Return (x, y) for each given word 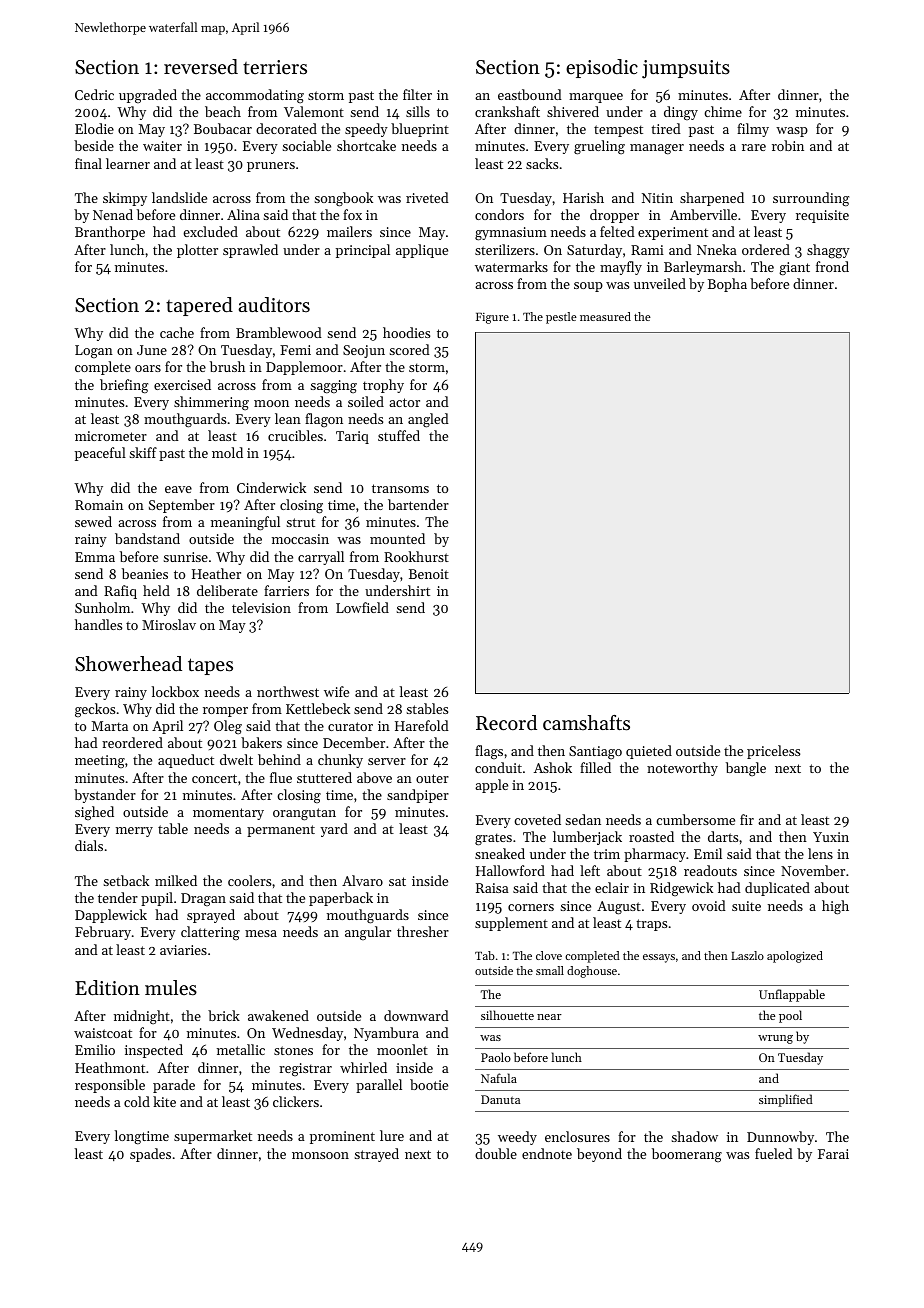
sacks (542, 163)
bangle (746, 769)
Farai (833, 1154)
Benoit (429, 574)
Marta (110, 726)
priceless (773, 752)
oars (148, 368)
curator (350, 726)
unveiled (660, 283)
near (549, 1017)
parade (174, 1086)
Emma (95, 557)
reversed (201, 67)
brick (224, 1015)
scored (409, 349)
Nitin (657, 198)
